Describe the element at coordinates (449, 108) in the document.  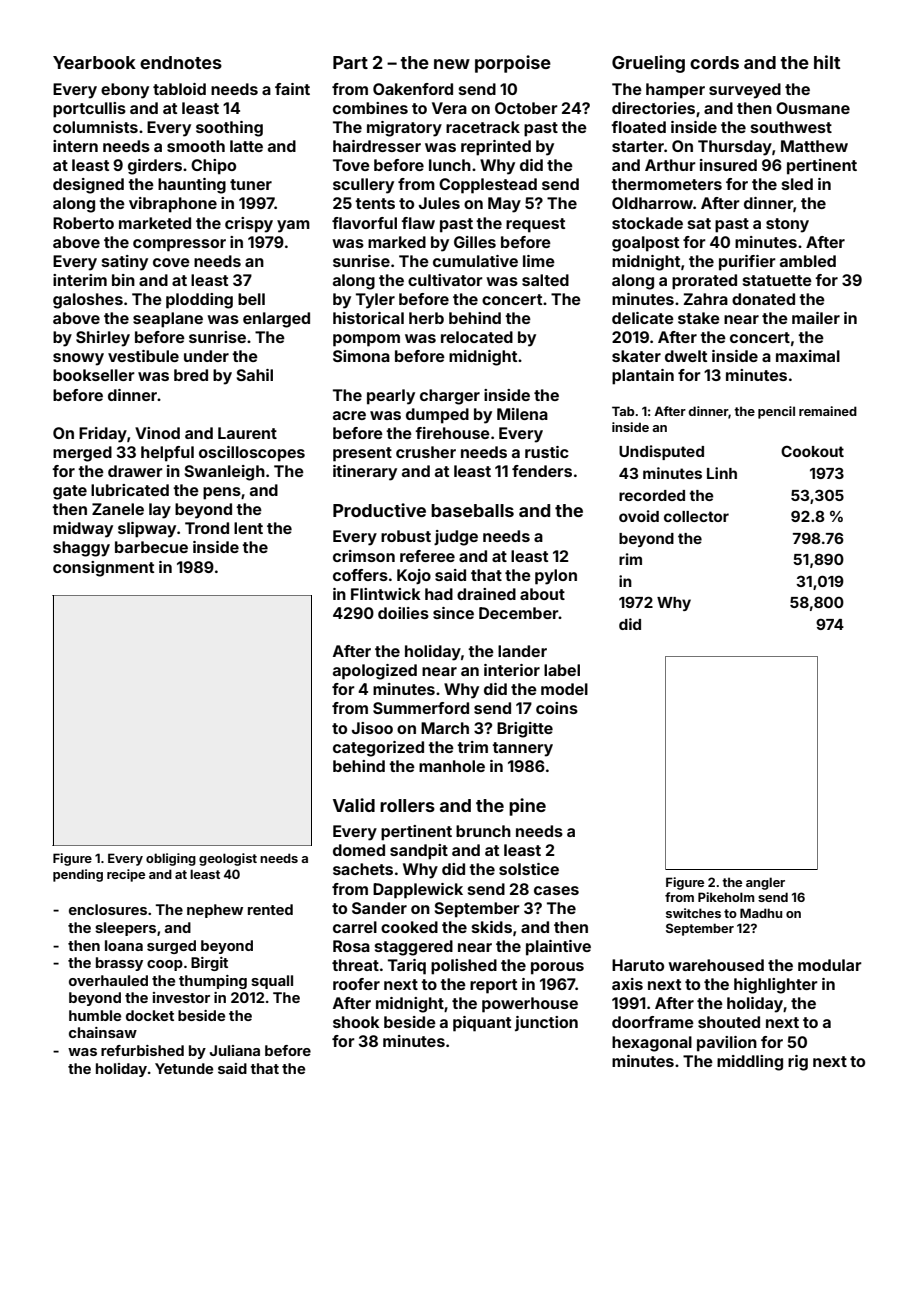
I see `Vera` at that location.
